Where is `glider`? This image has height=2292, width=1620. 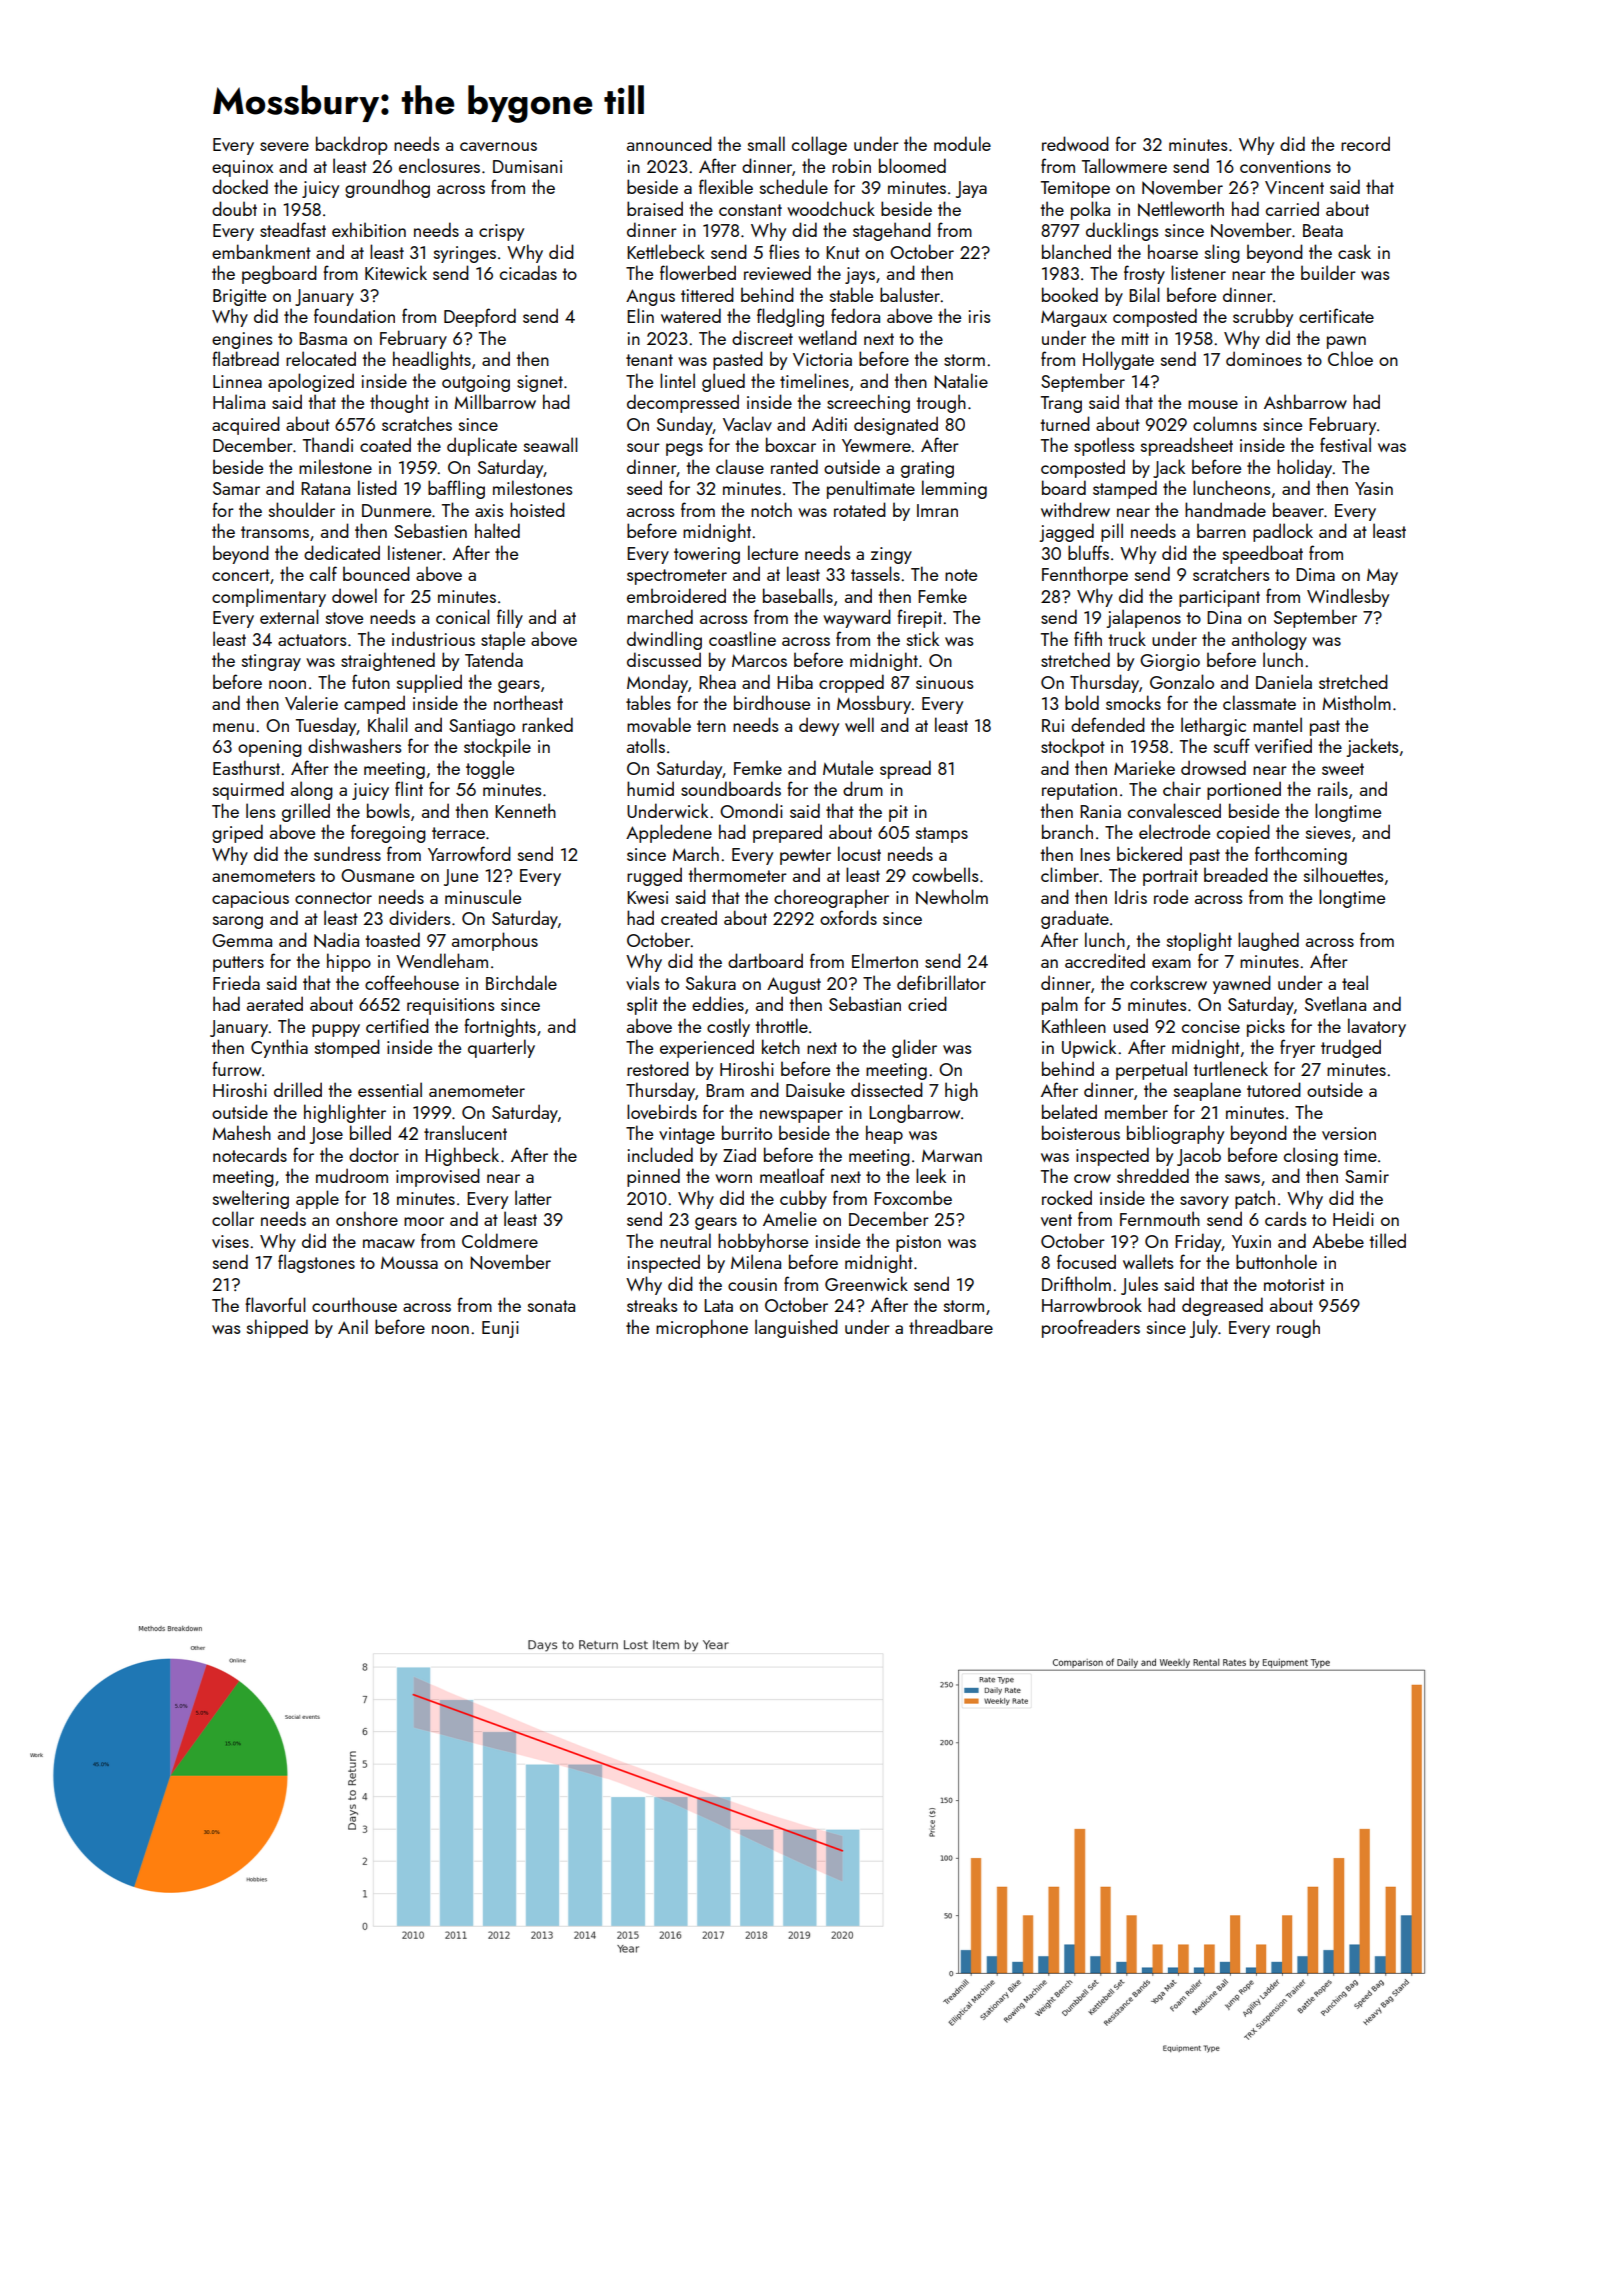 glider is located at coordinates (914, 1048).
